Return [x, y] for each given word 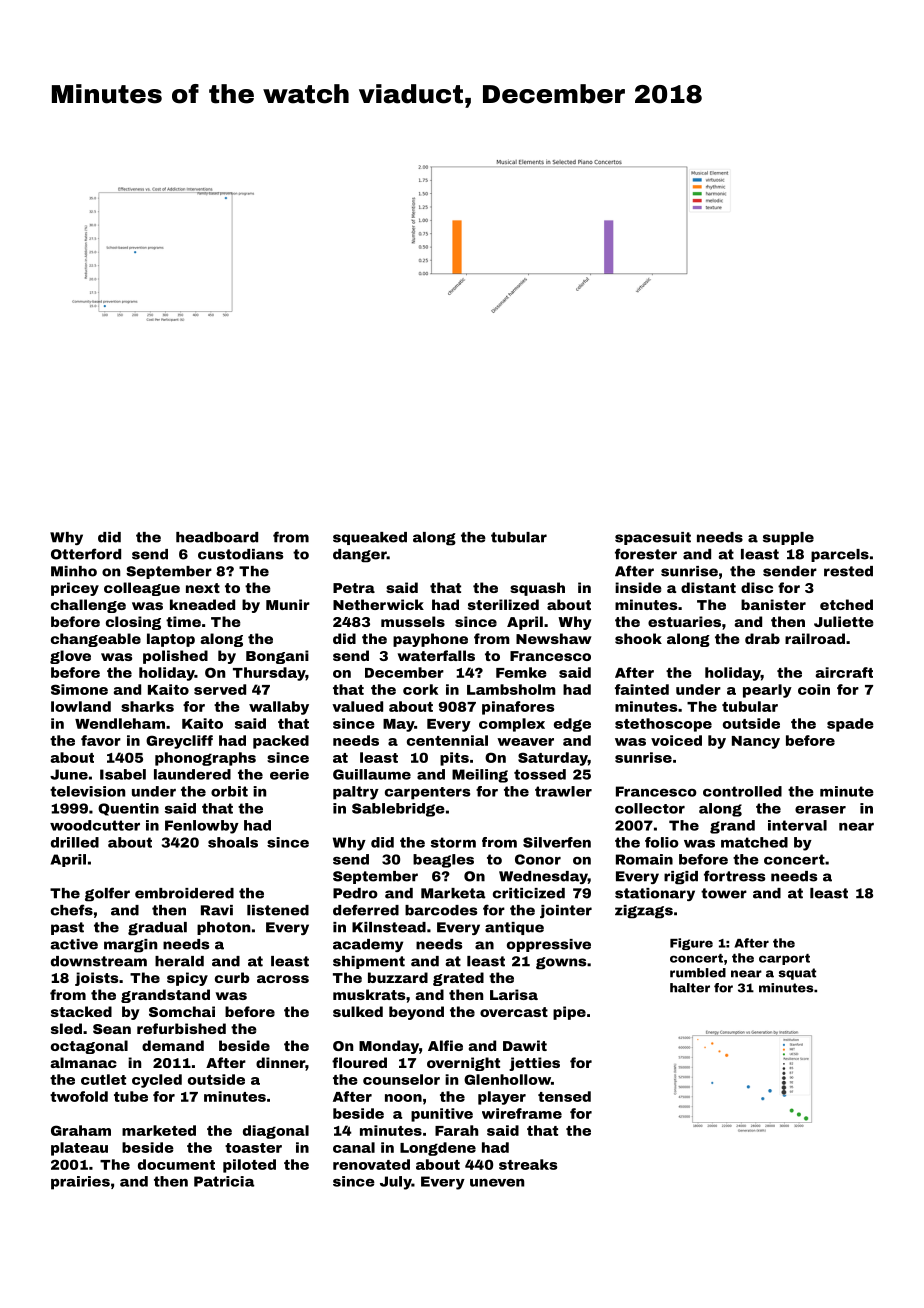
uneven [497, 1183]
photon [223, 928]
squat [797, 974]
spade [850, 725]
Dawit [525, 1045]
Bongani [277, 657]
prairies [80, 1183]
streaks [528, 1164]
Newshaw [554, 638]
